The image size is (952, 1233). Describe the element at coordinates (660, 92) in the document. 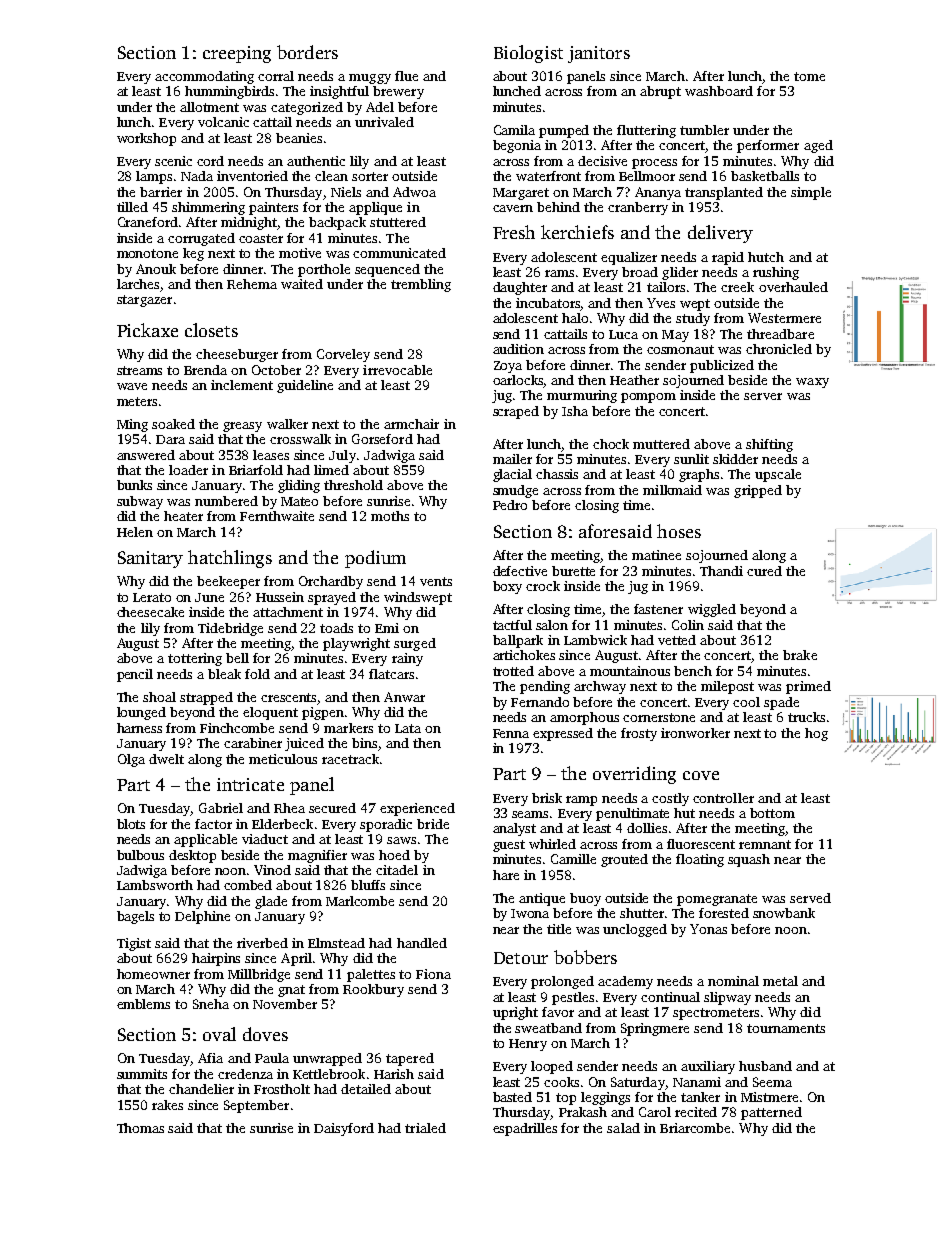

I see `abrupt` at that location.
